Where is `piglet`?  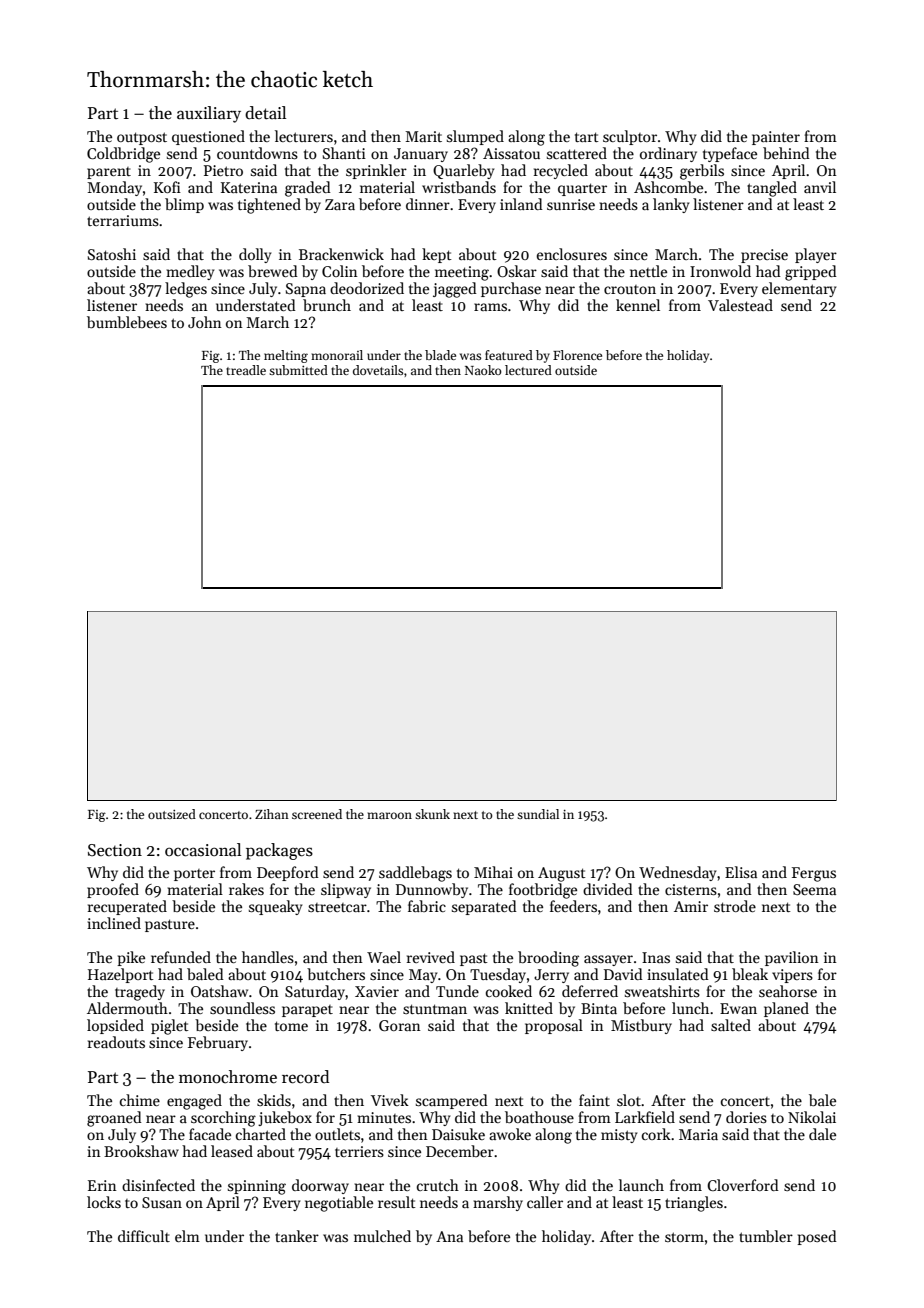
piglet is located at coordinates (170, 1027).
